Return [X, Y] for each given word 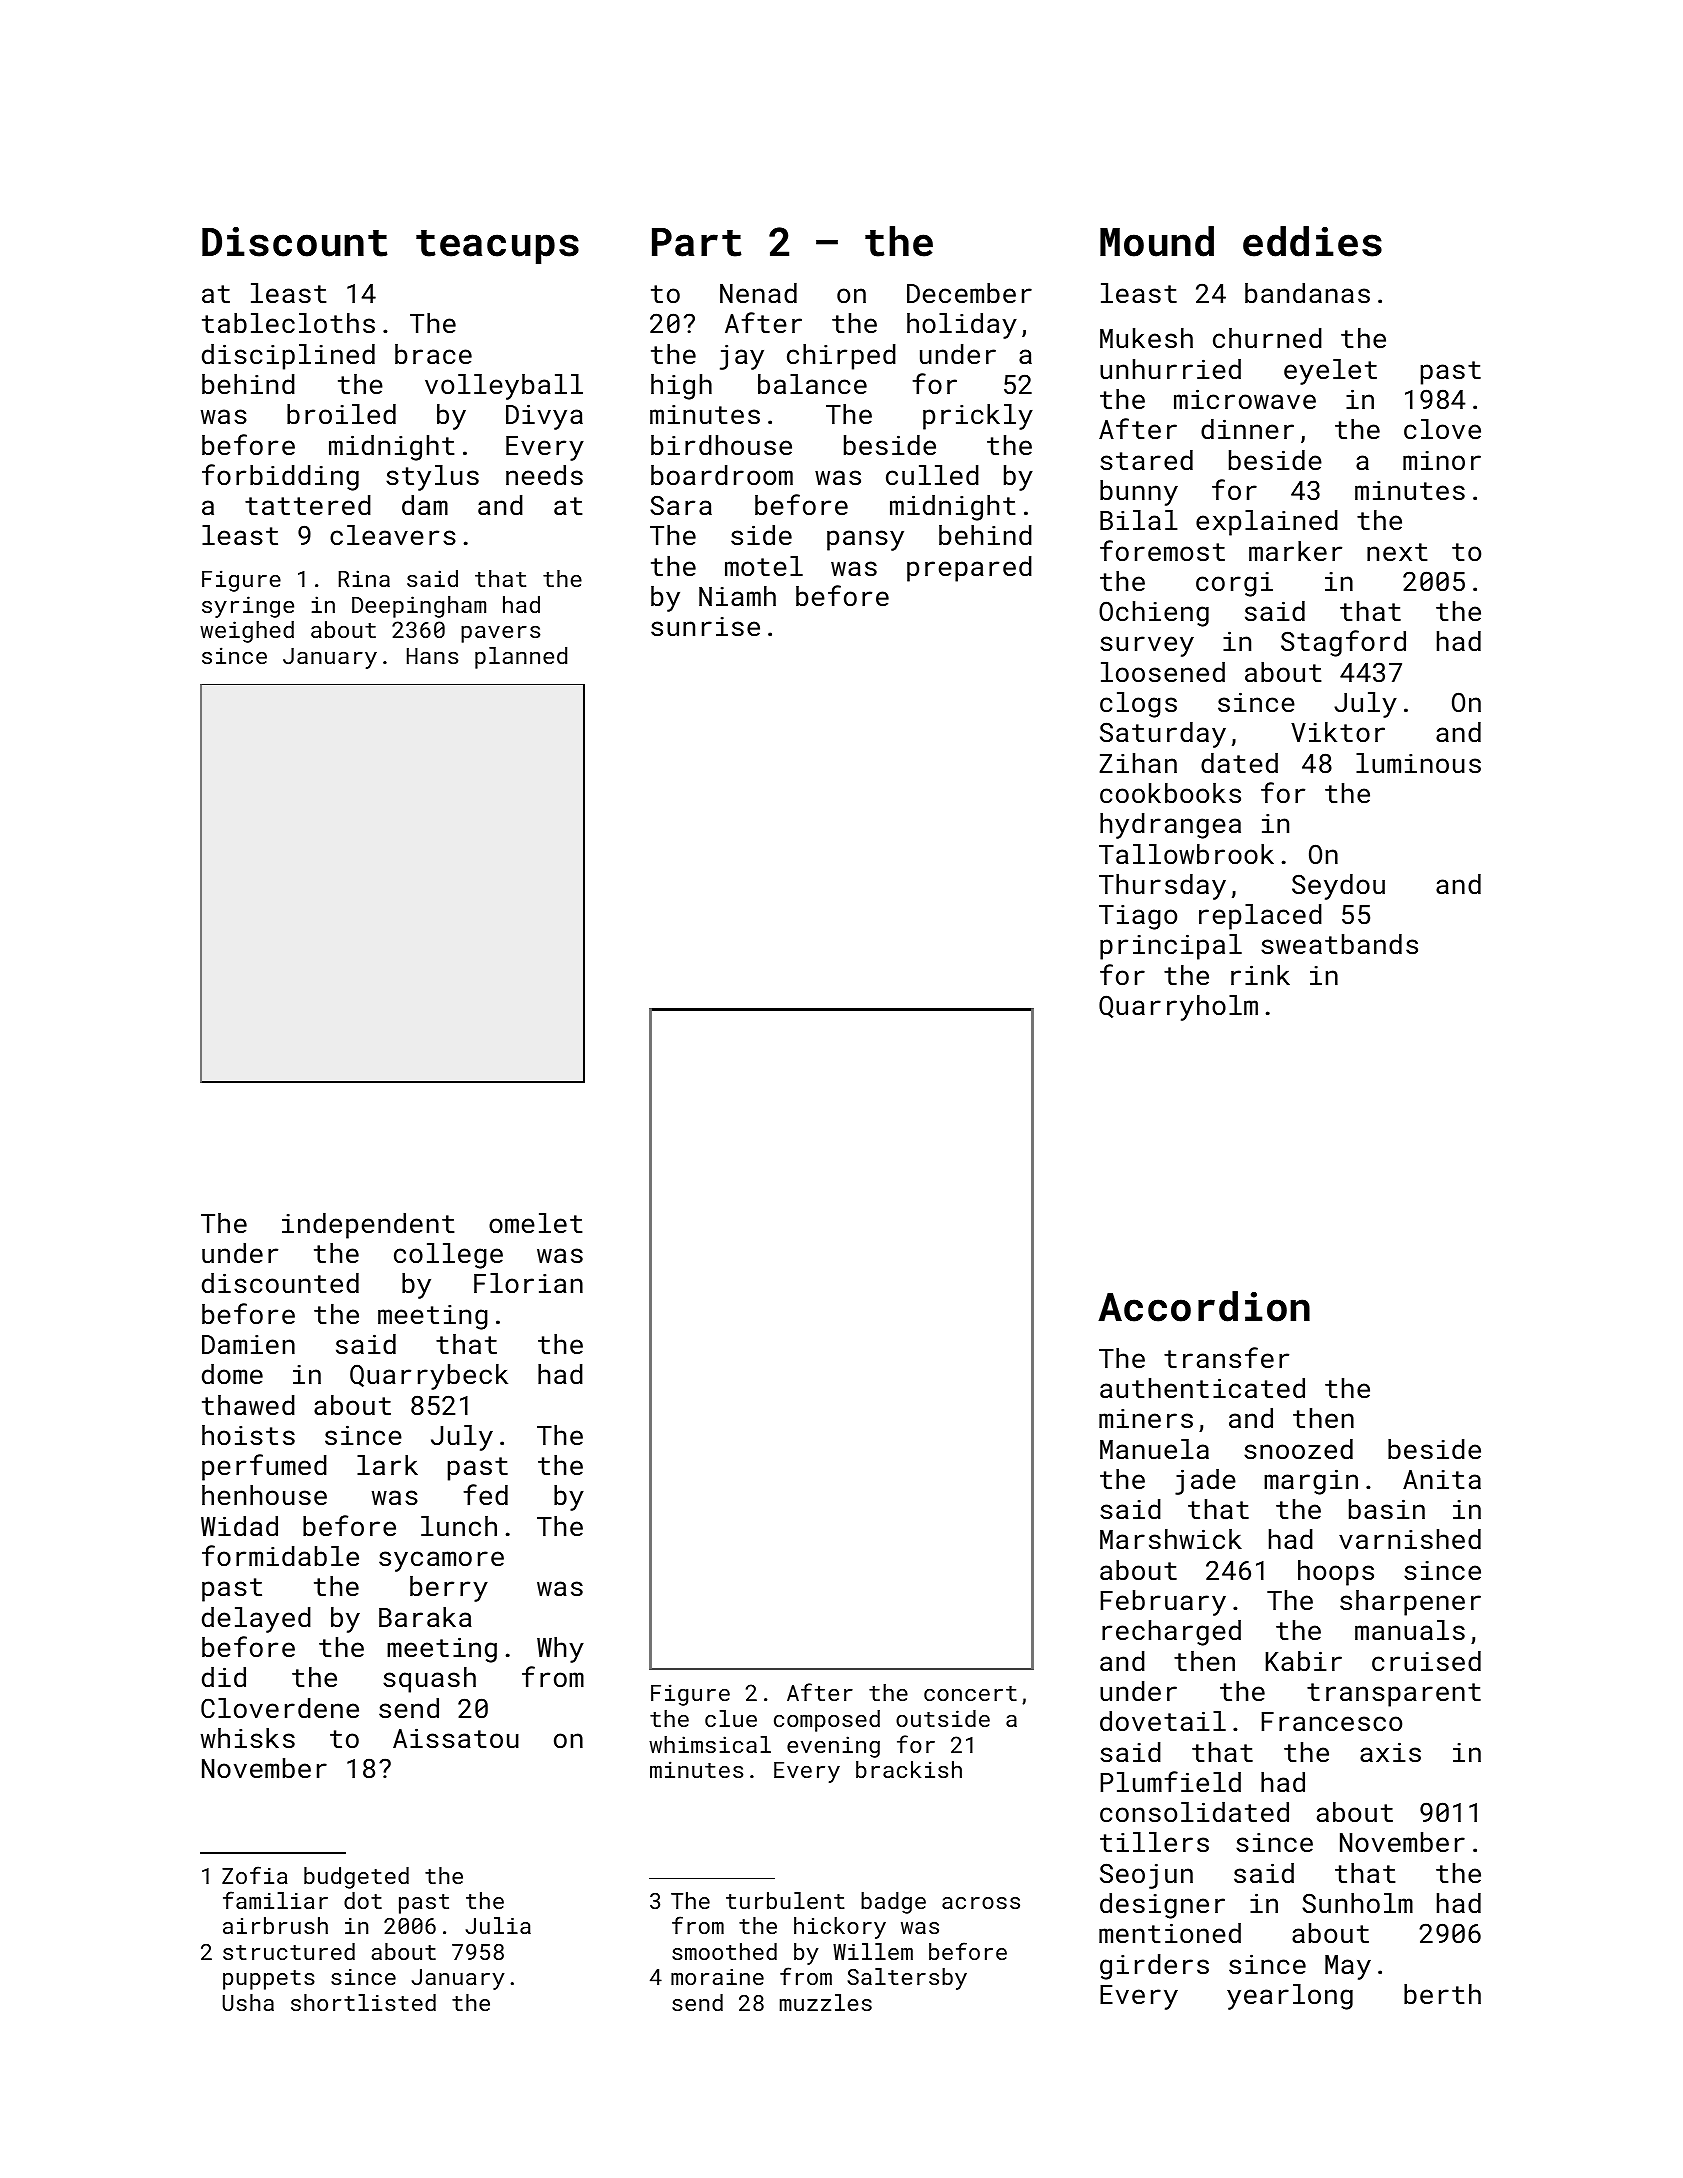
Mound [1157, 241]
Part [697, 242]
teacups [497, 247]
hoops [1336, 1573]
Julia [498, 1925]
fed [485, 1494]
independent [368, 1226]
